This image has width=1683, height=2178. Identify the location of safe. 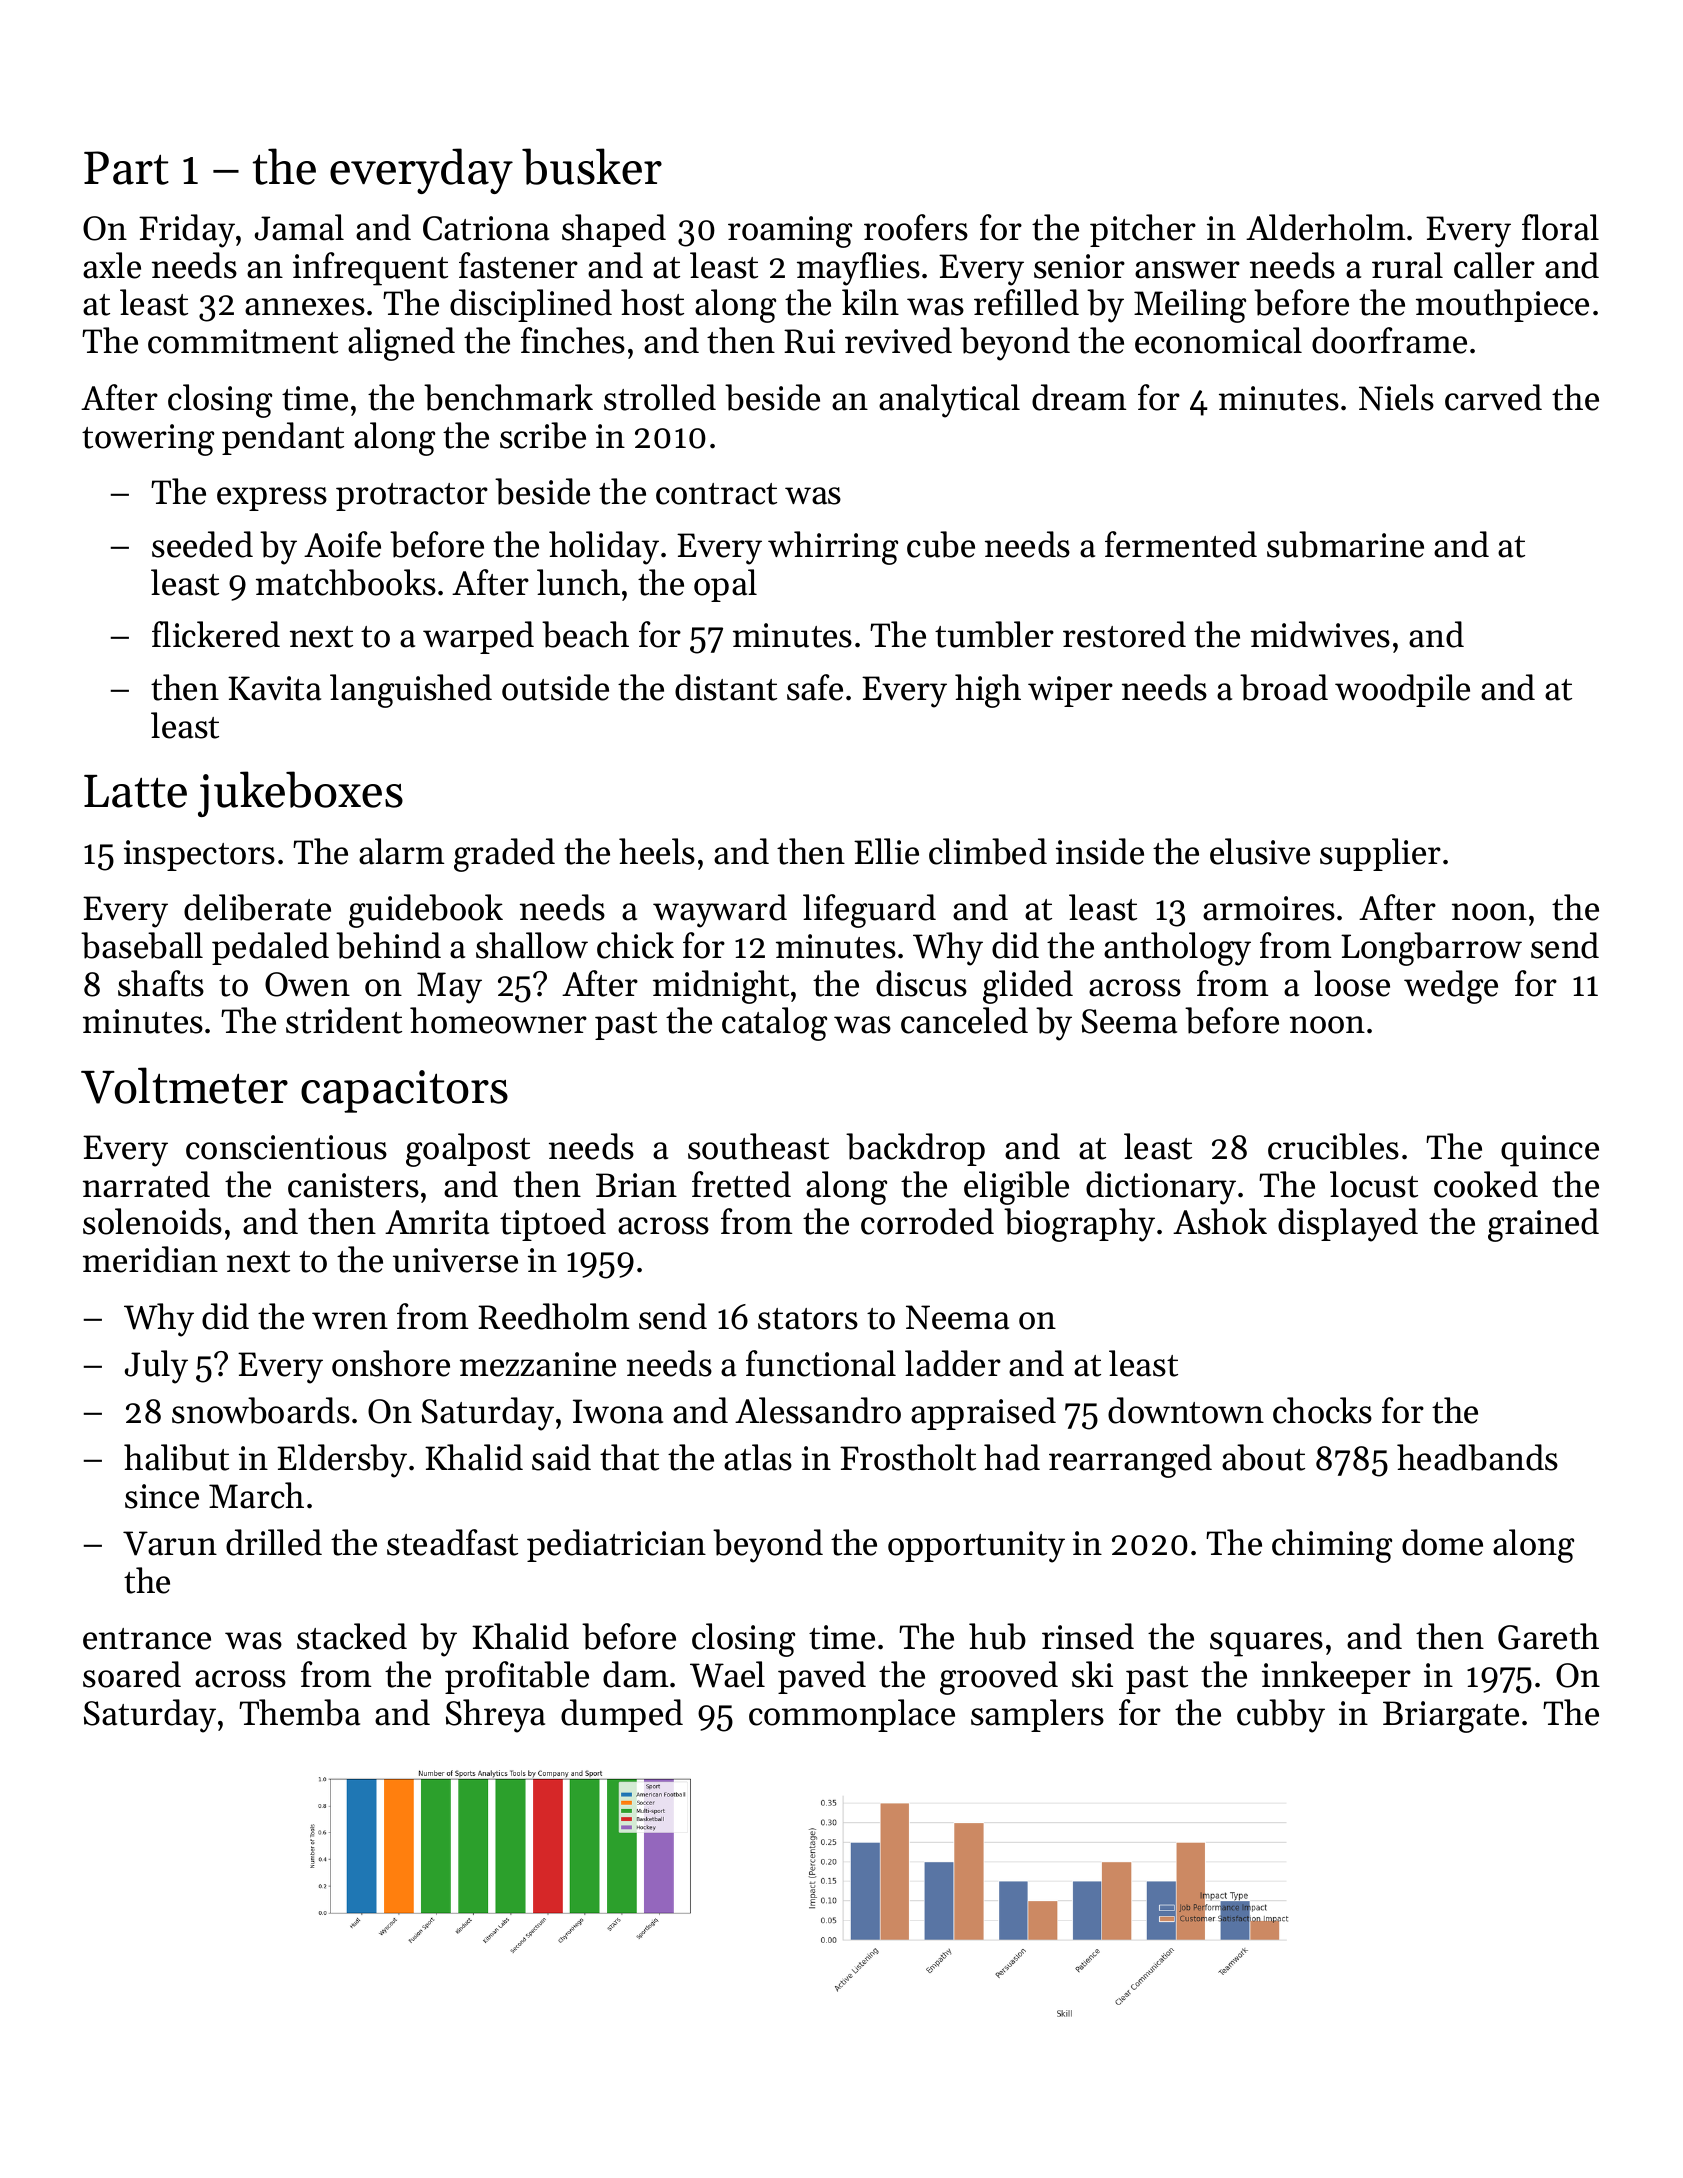
(815, 687).
